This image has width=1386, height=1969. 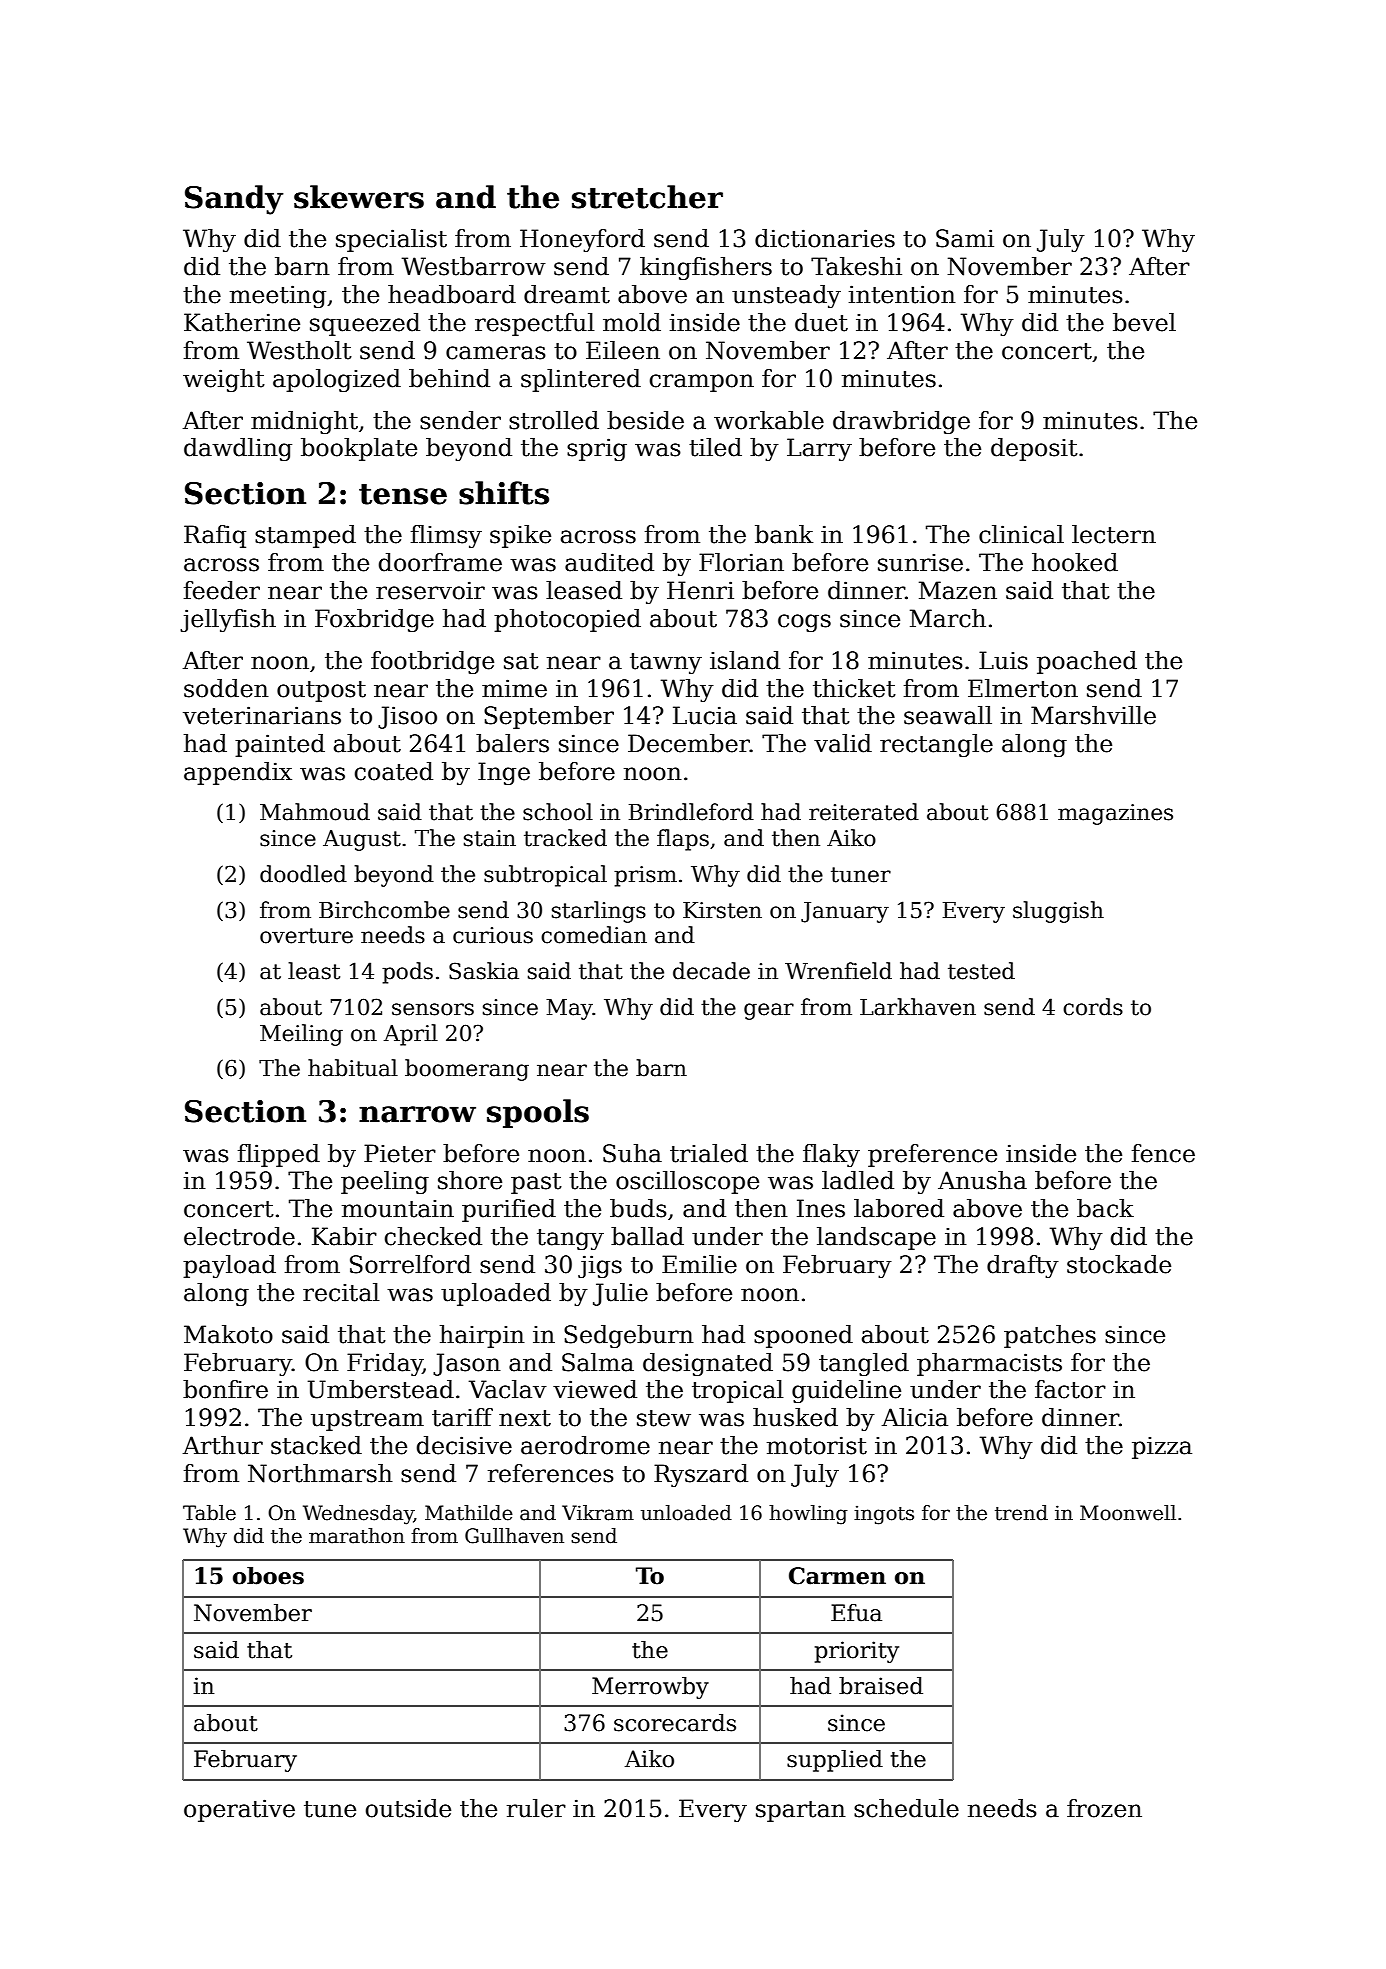 I want to click on dreamt, so click(x=567, y=294).
